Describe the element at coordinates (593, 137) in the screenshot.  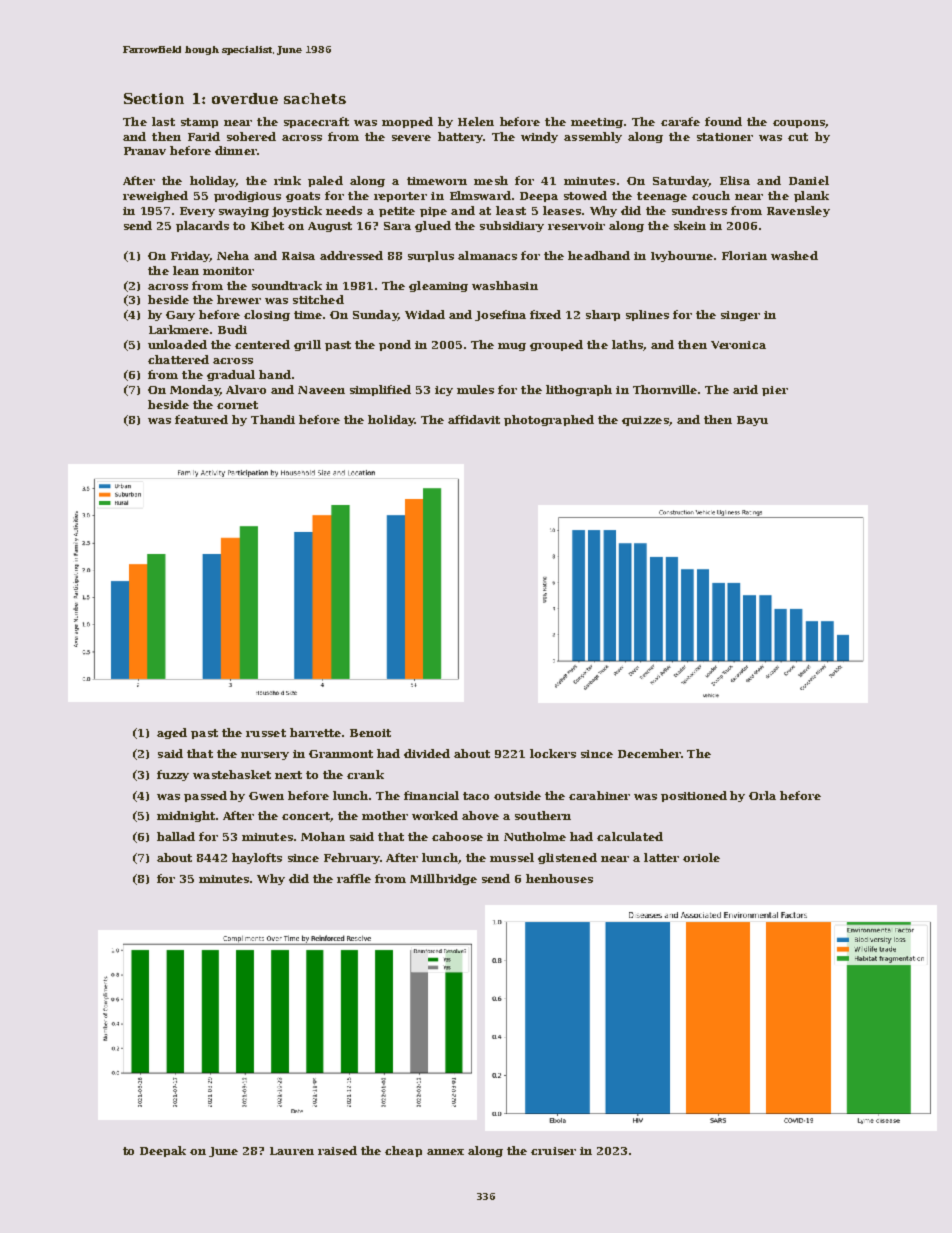
I see `assembly` at that location.
